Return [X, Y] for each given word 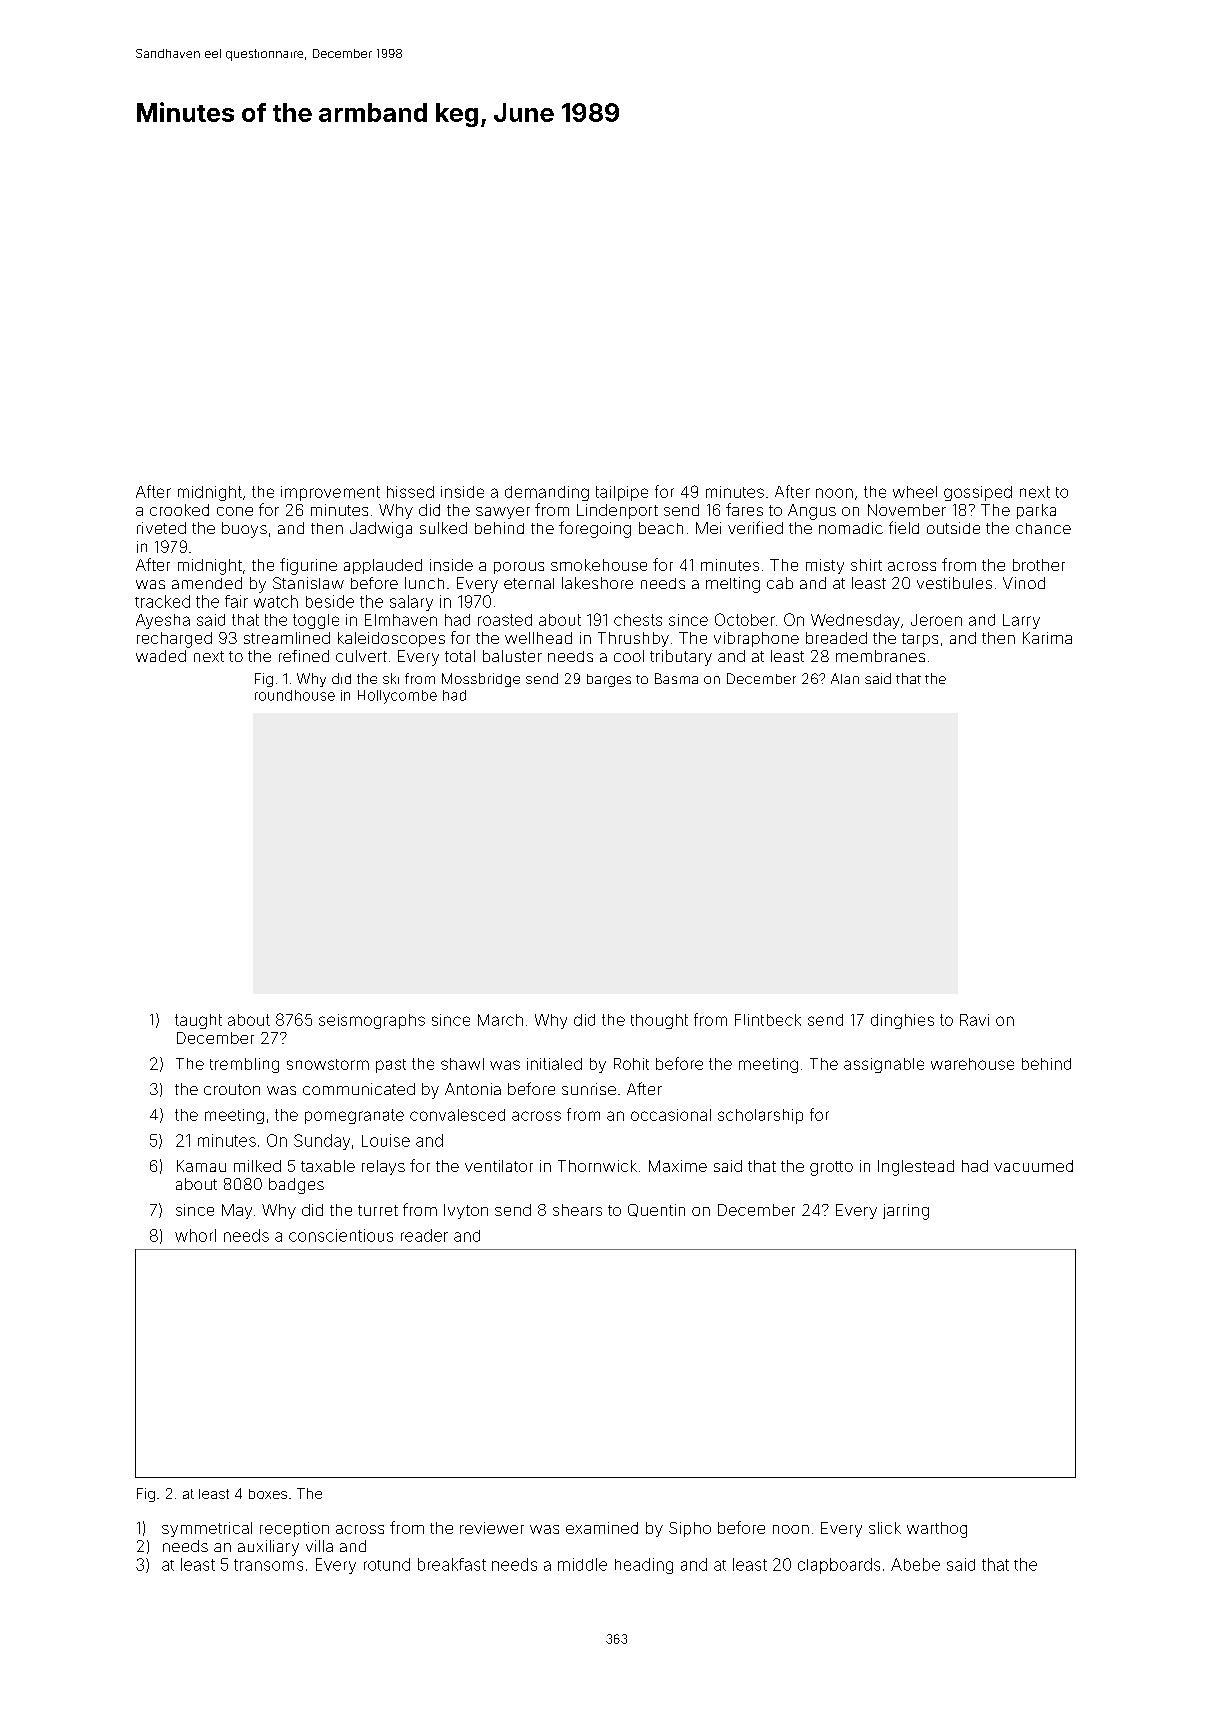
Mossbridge [481, 680]
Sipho [690, 1529]
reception [294, 1529]
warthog [937, 1530]
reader [424, 1235]
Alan [845, 678]
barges [609, 680]
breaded [836, 638]
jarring [906, 1212]
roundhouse [295, 695]
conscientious [341, 1235]
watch [276, 601]
